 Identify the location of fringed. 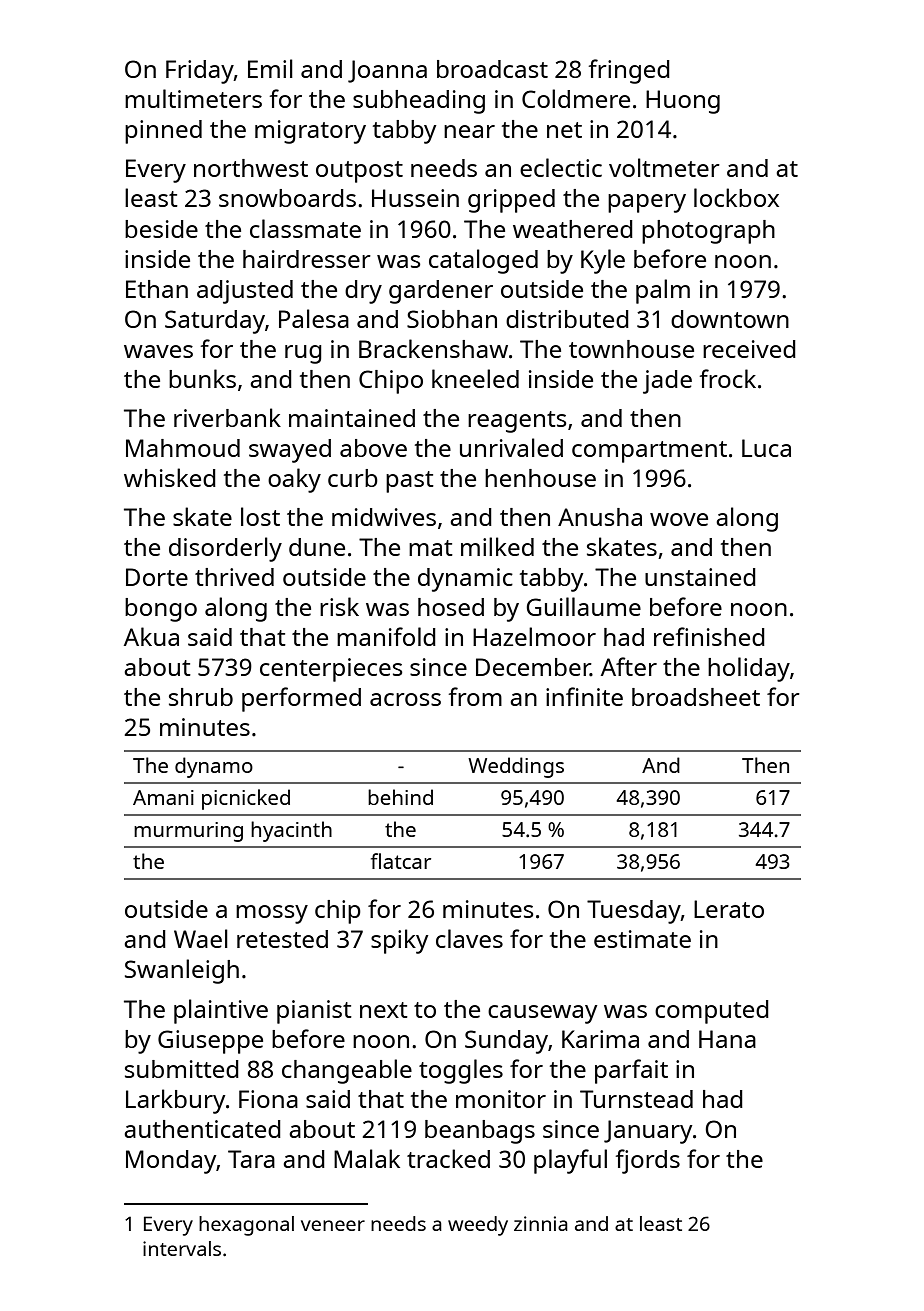
(629, 71).
